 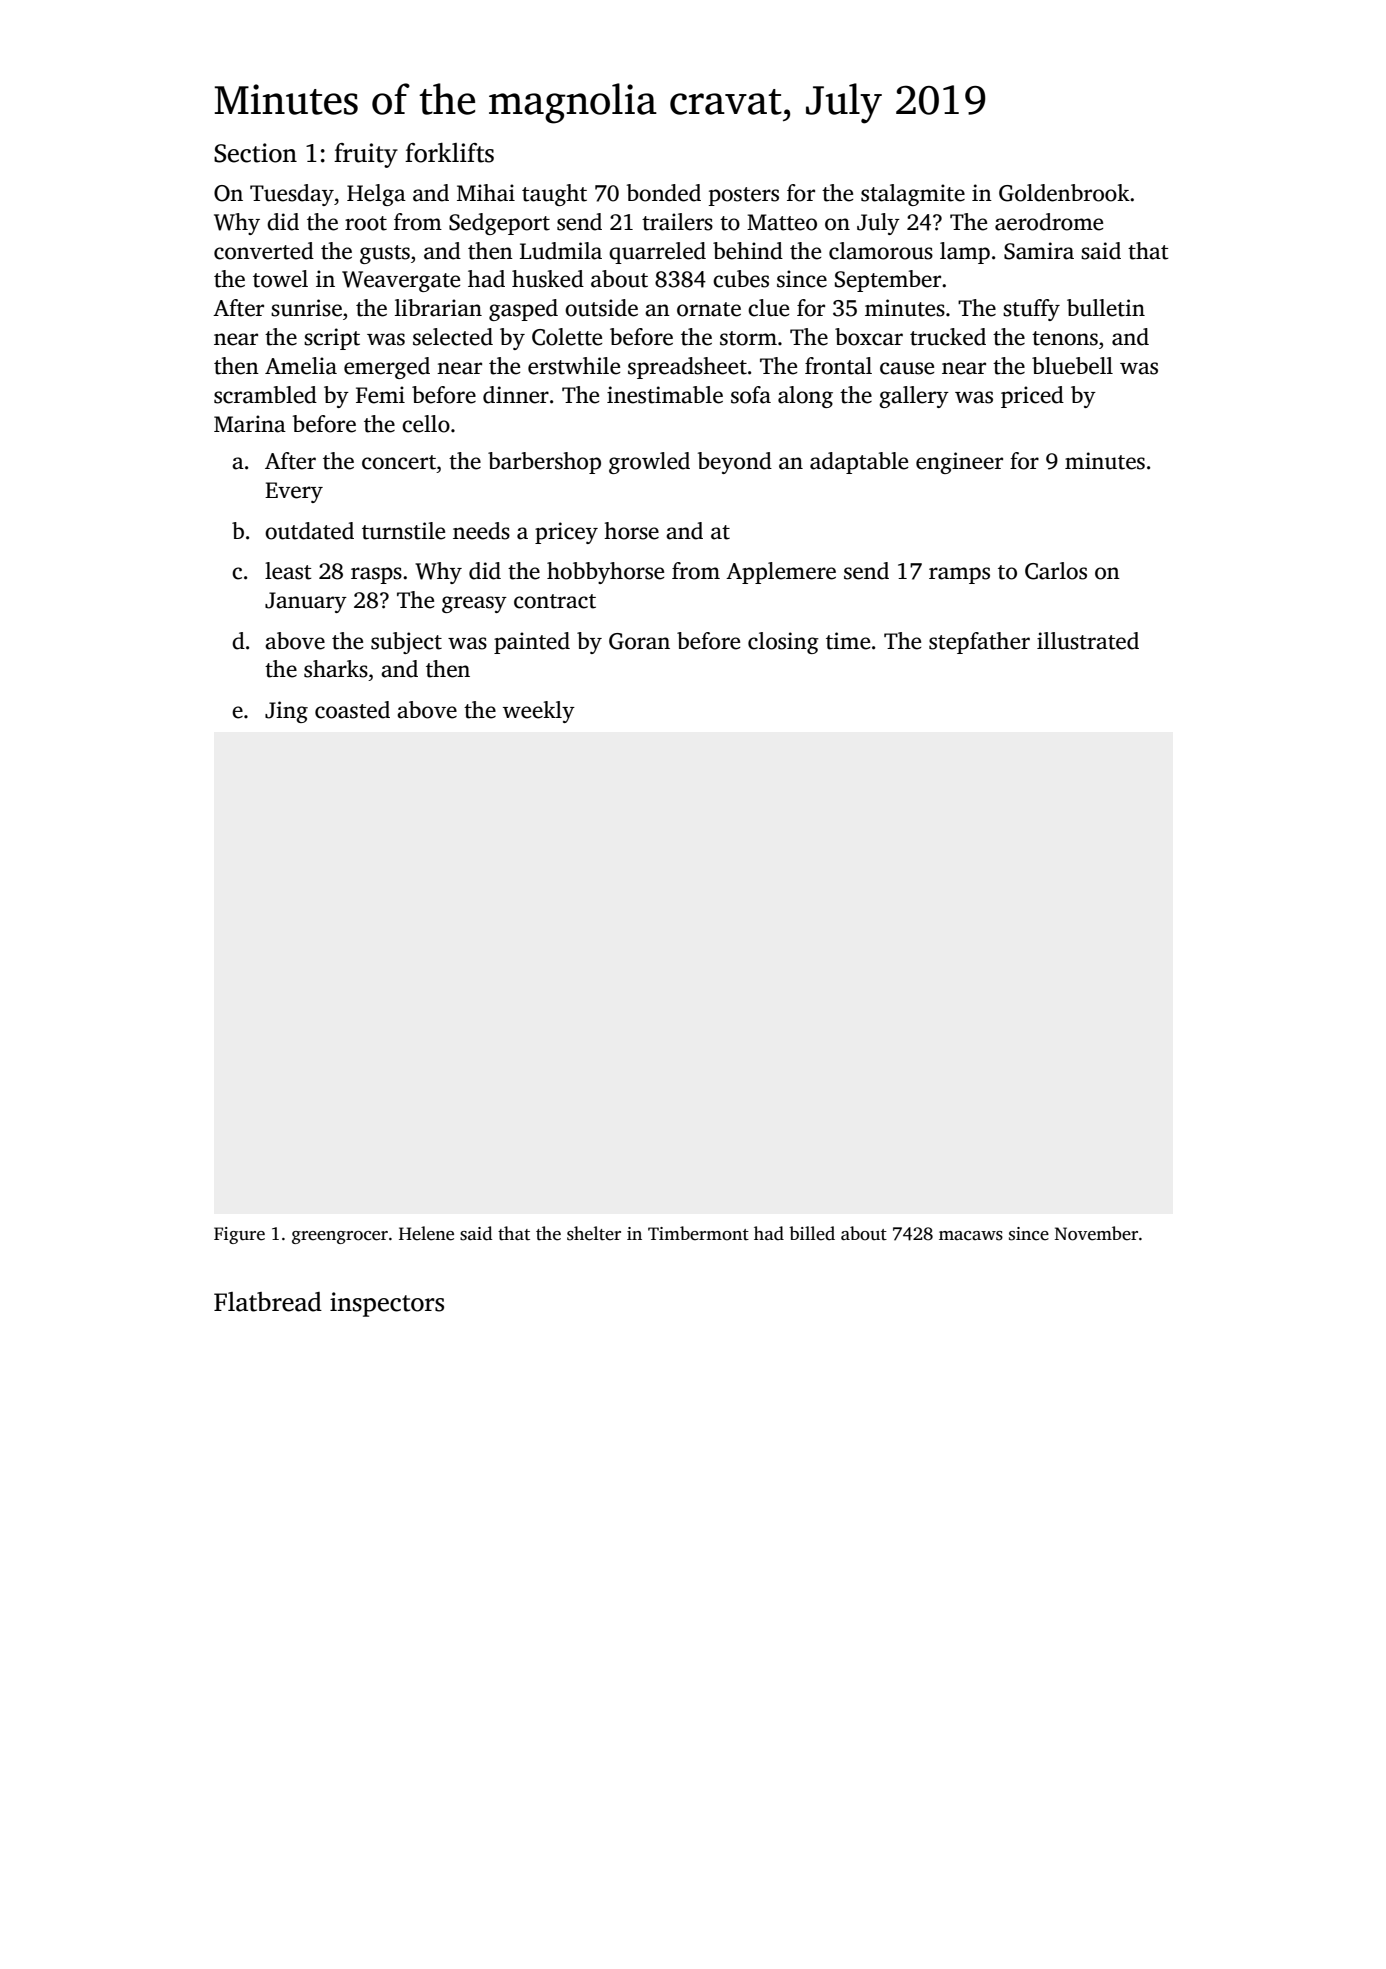 What do you see at coordinates (698, 1233) in the image?
I see `Timbermont` at bounding box center [698, 1233].
